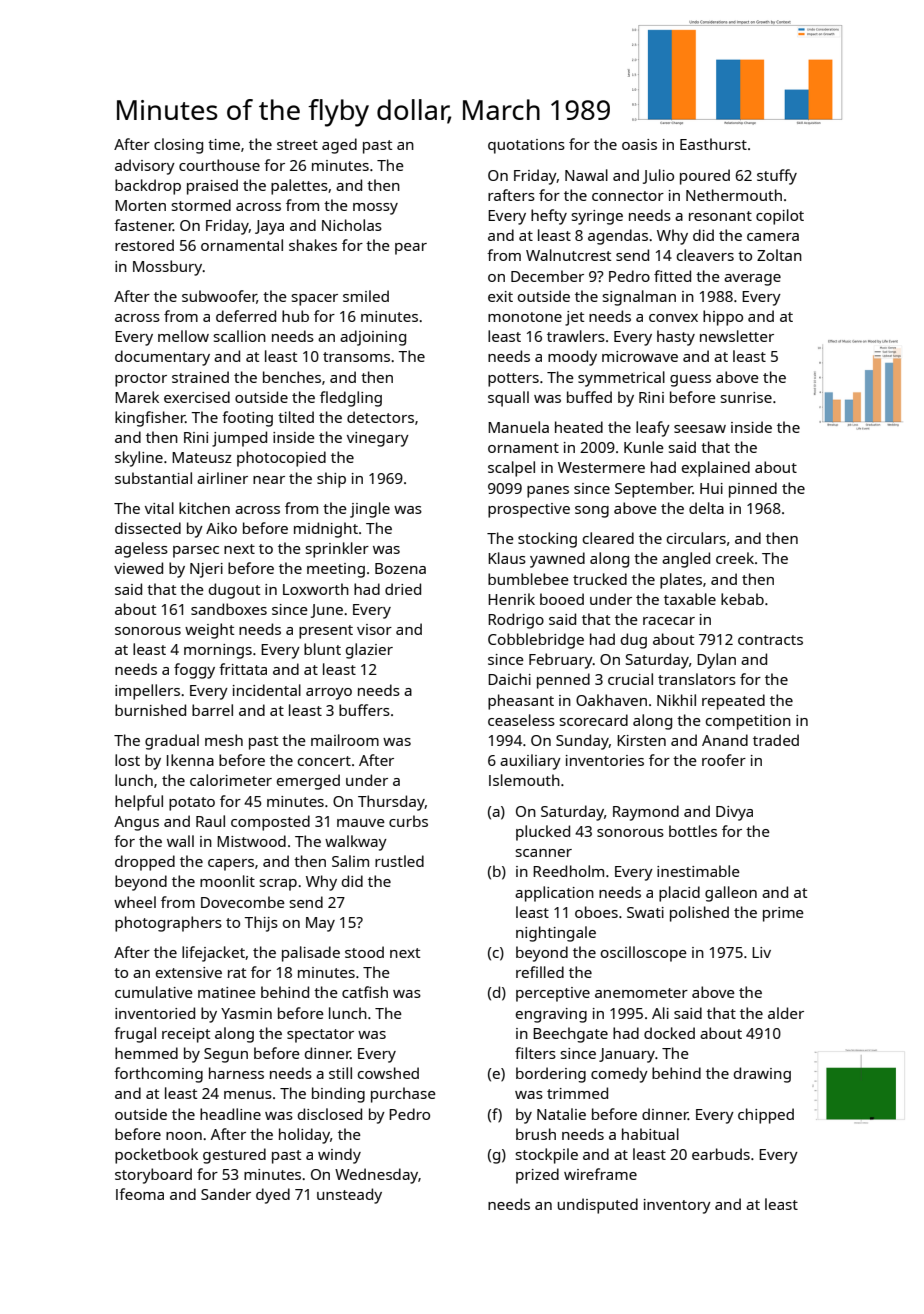 The image size is (924, 1314). Describe the element at coordinates (650, 1134) in the page. I see `habitual` at that location.
